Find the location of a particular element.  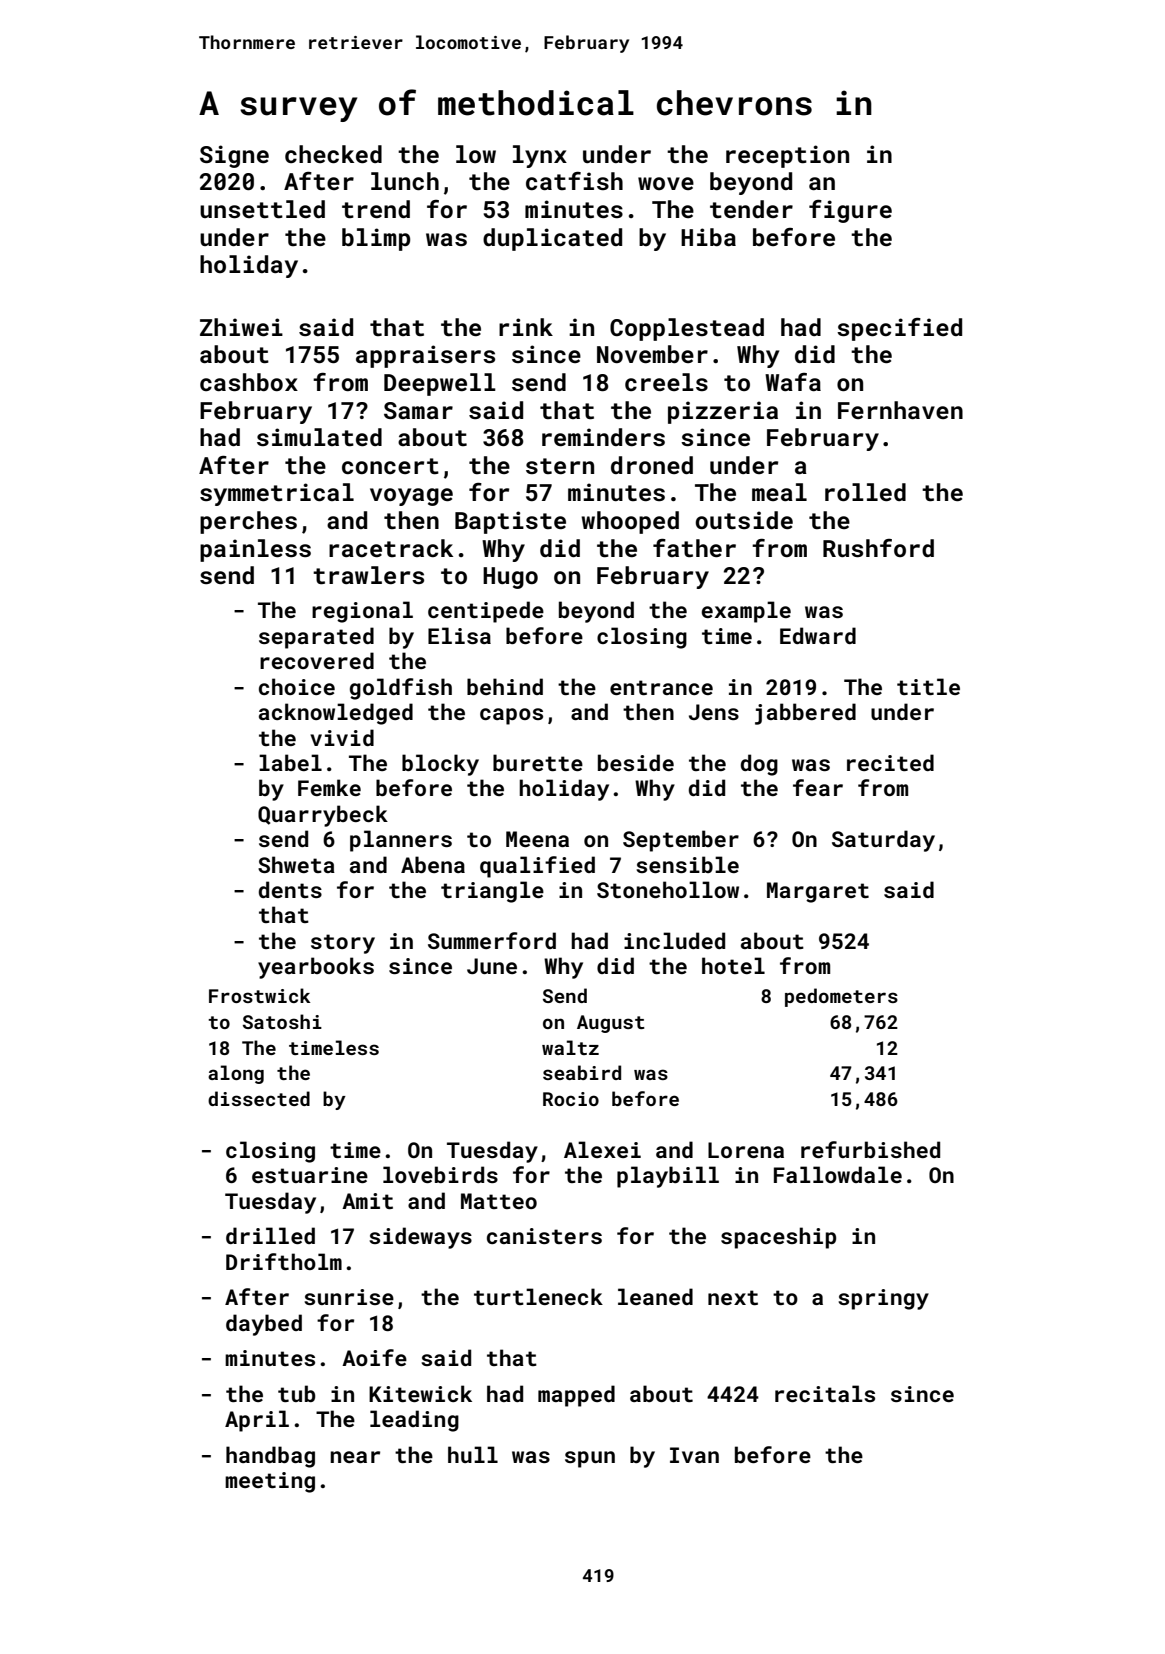

Deepwell is located at coordinates (440, 384).
